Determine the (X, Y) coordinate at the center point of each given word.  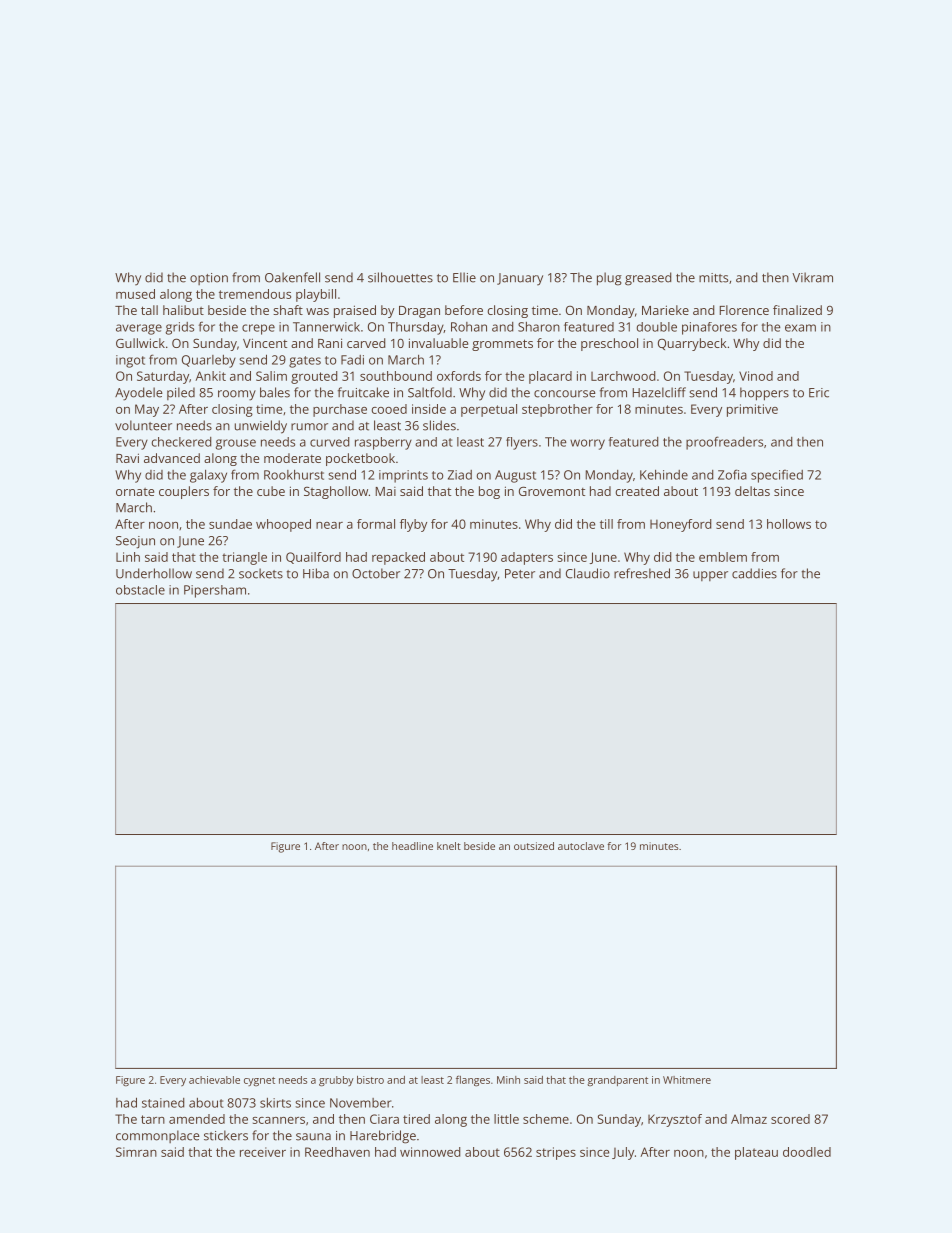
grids (179, 328)
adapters (527, 558)
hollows (789, 524)
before (464, 310)
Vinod (756, 376)
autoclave (581, 846)
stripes (556, 1153)
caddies (754, 573)
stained (163, 1103)
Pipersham (215, 591)
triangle (244, 558)
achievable (214, 1080)
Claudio (588, 573)
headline (412, 846)
